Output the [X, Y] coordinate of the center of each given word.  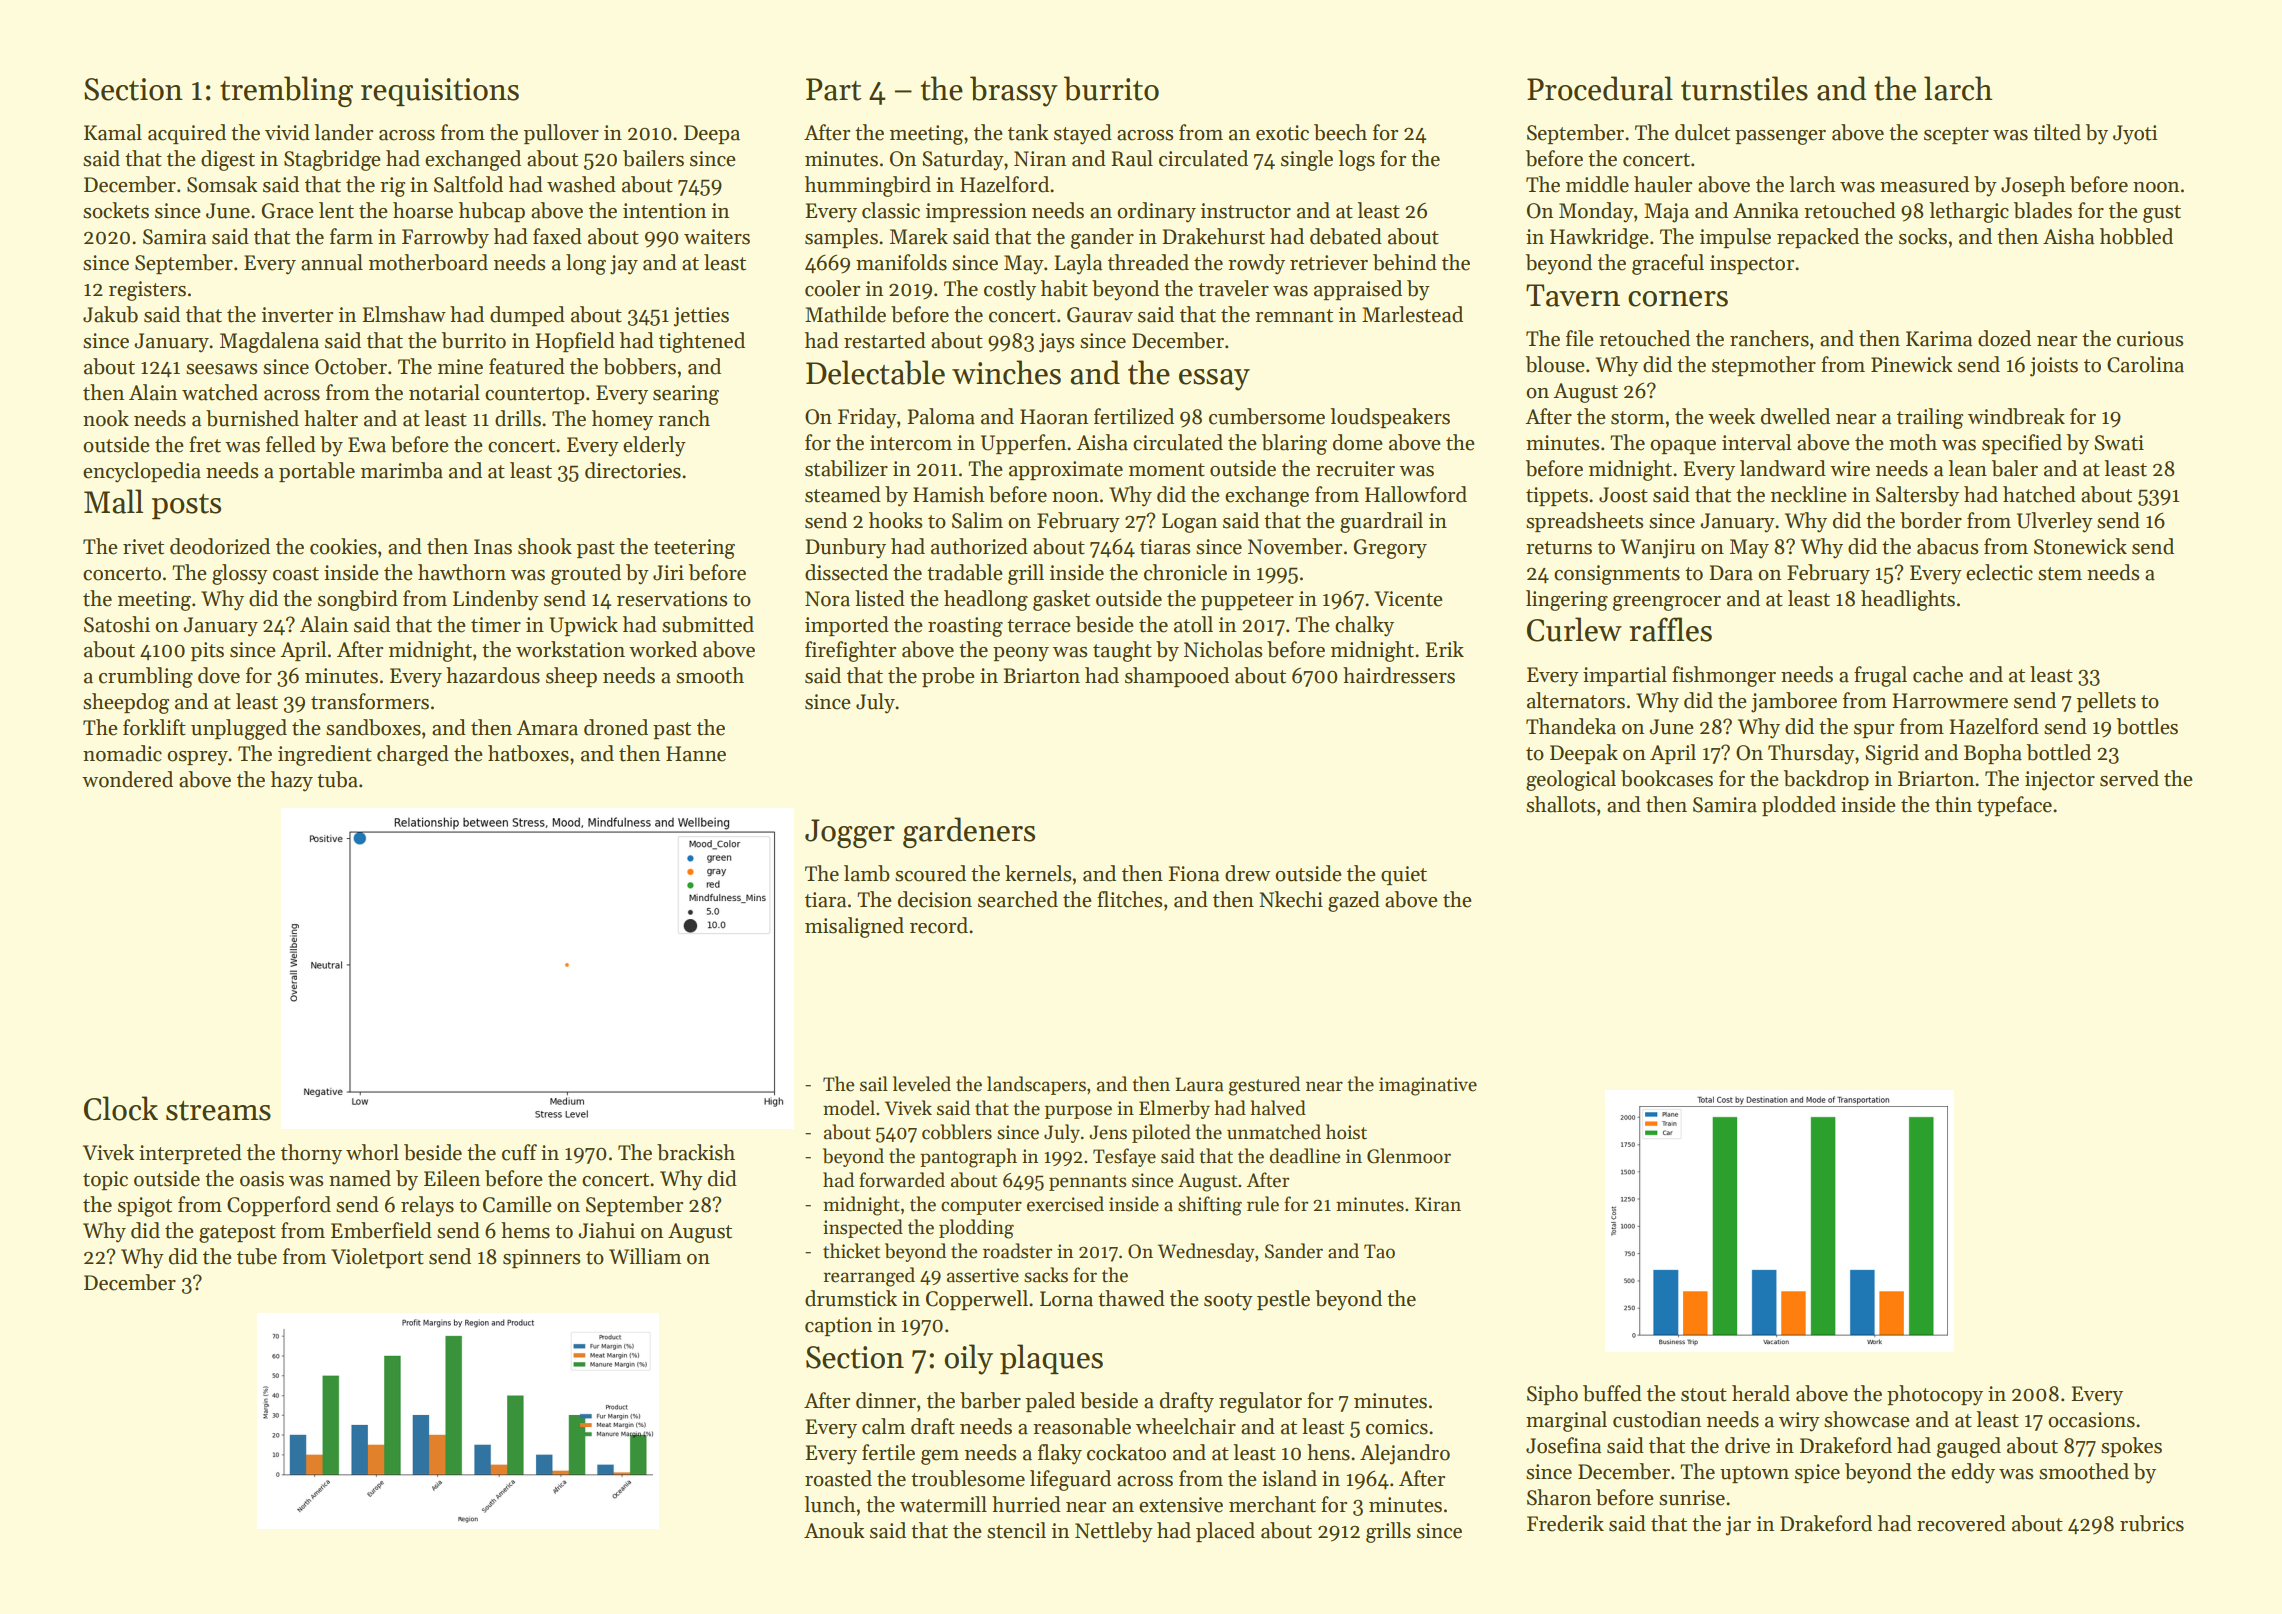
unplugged [239, 729]
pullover [561, 134]
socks [1923, 236]
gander [1102, 238]
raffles [1670, 629]
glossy [240, 574]
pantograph [968, 1158]
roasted [838, 1478]
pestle [1283, 1300]
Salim [977, 520]
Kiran [1438, 1204]
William [645, 1256]
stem [2060, 574]
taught [1122, 651]
